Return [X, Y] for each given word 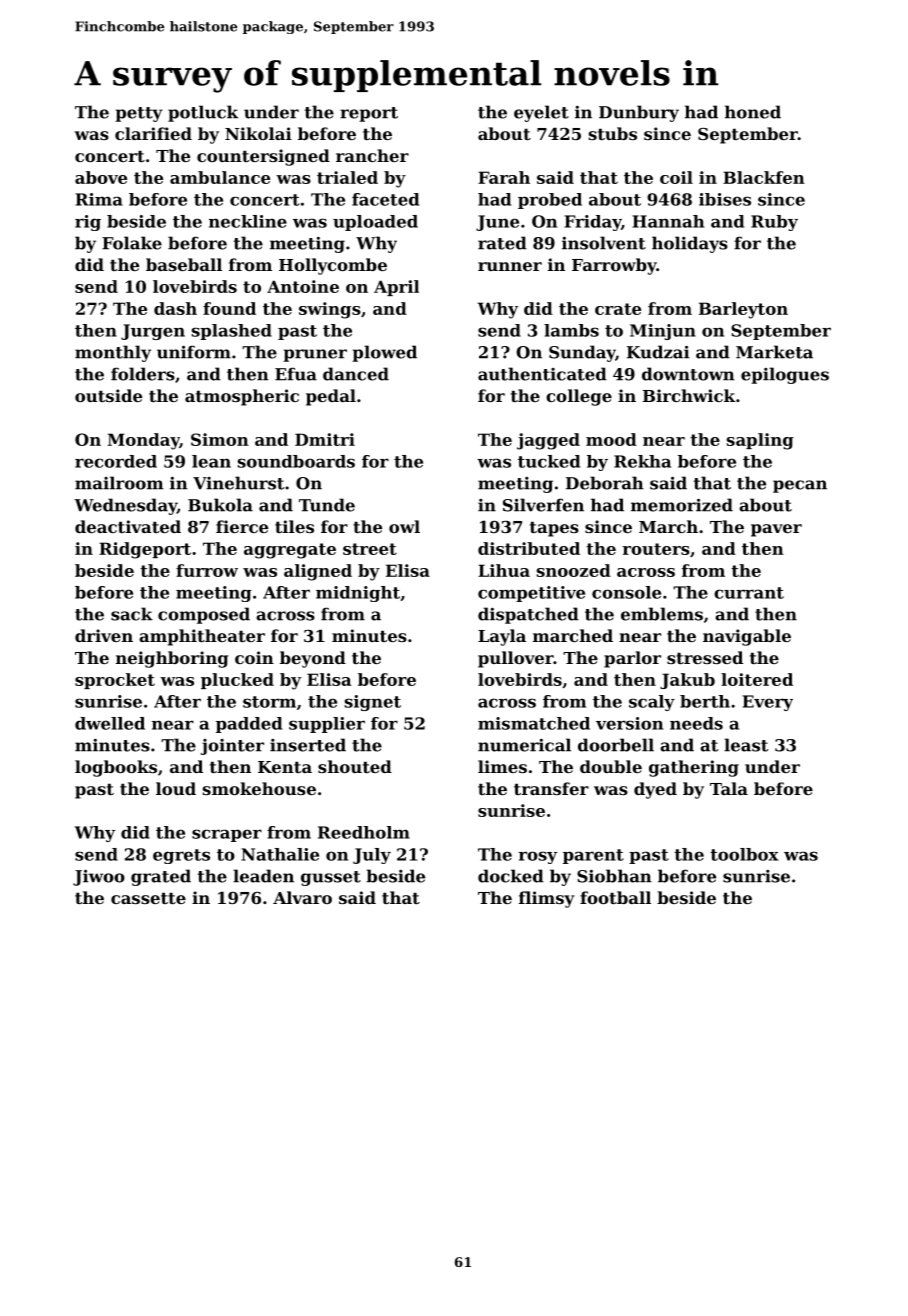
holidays [690, 244]
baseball [184, 264]
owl [404, 526]
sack [132, 614]
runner [510, 266]
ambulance [220, 177]
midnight [358, 594]
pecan [800, 486]
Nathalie [280, 854]
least [746, 745]
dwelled [110, 723]
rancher [372, 155]
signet [372, 703]
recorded [116, 461]
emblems [662, 614]
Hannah [668, 221]
